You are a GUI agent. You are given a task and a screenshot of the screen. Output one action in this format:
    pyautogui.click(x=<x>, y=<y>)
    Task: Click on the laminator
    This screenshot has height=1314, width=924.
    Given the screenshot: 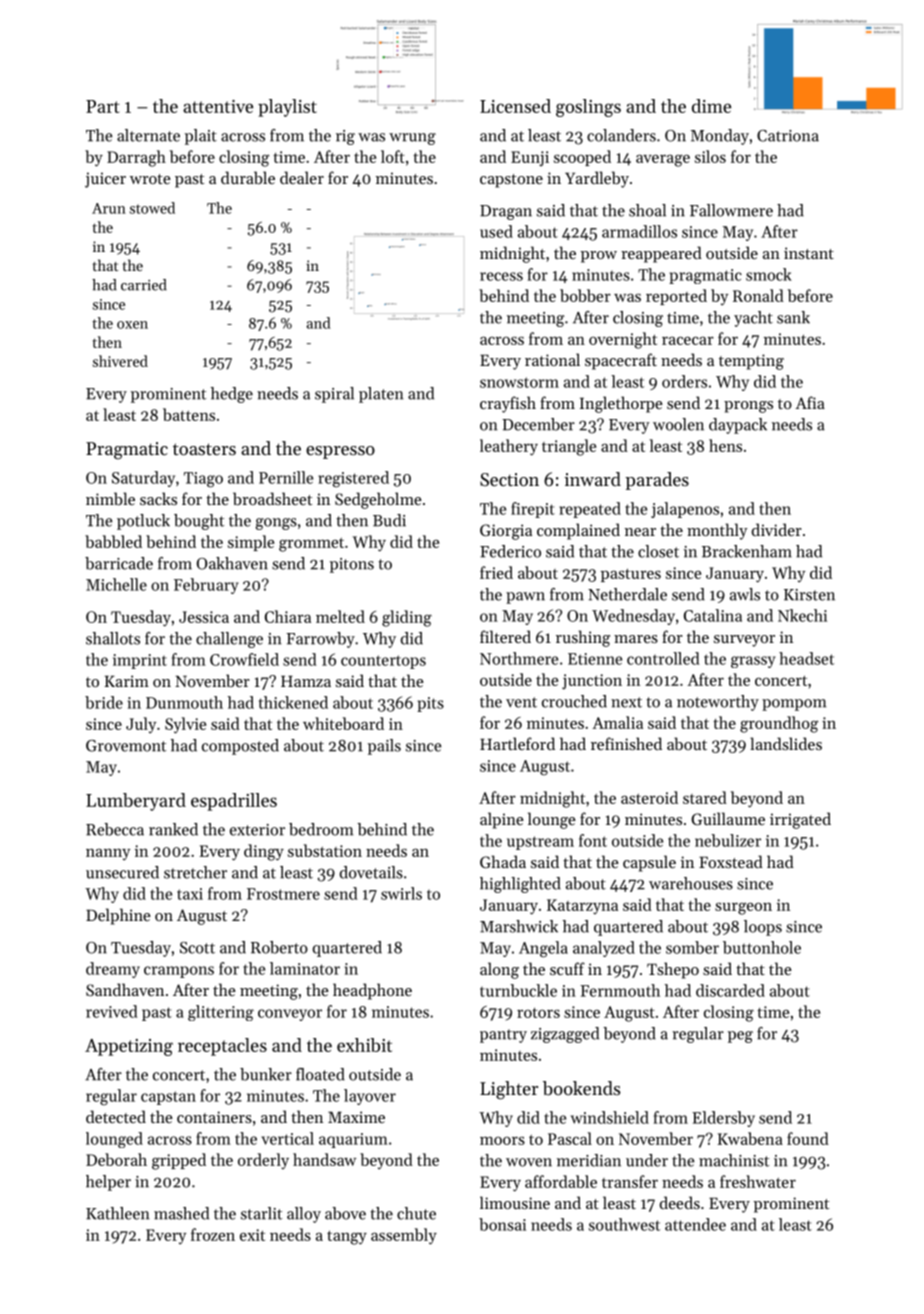 What is the action you would take?
    pyautogui.click(x=305, y=968)
